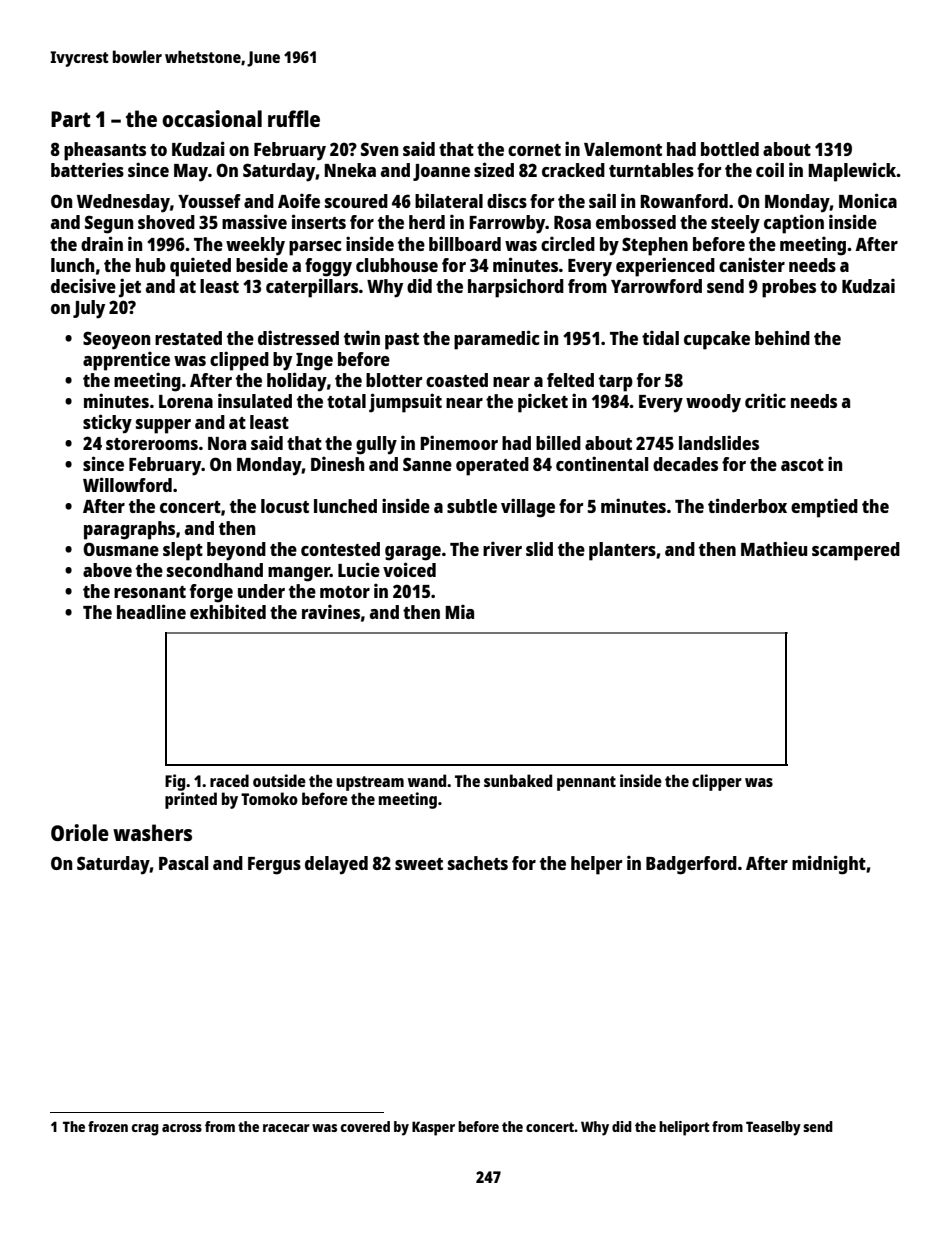 The width and height of the image is (952, 1233). What do you see at coordinates (802, 465) in the image?
I see `ascot` at bounding box center [802, 465].
